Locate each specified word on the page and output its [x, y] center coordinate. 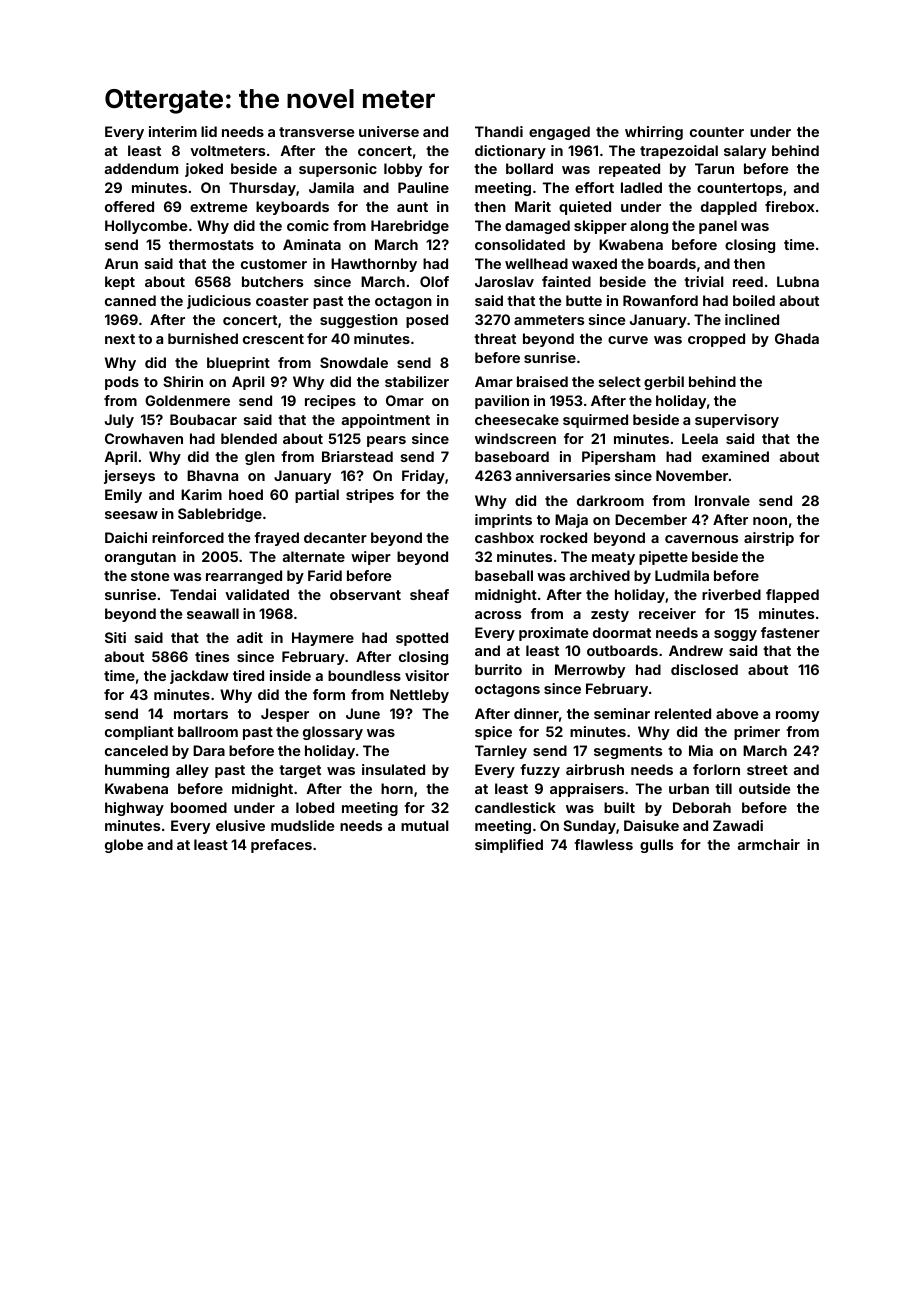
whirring [654, 133]
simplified [509, 846]
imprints [503, 521]
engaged [559, 133]
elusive [240, 825]
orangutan [140, 558]
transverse [316, 132]
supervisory [737, 421]
